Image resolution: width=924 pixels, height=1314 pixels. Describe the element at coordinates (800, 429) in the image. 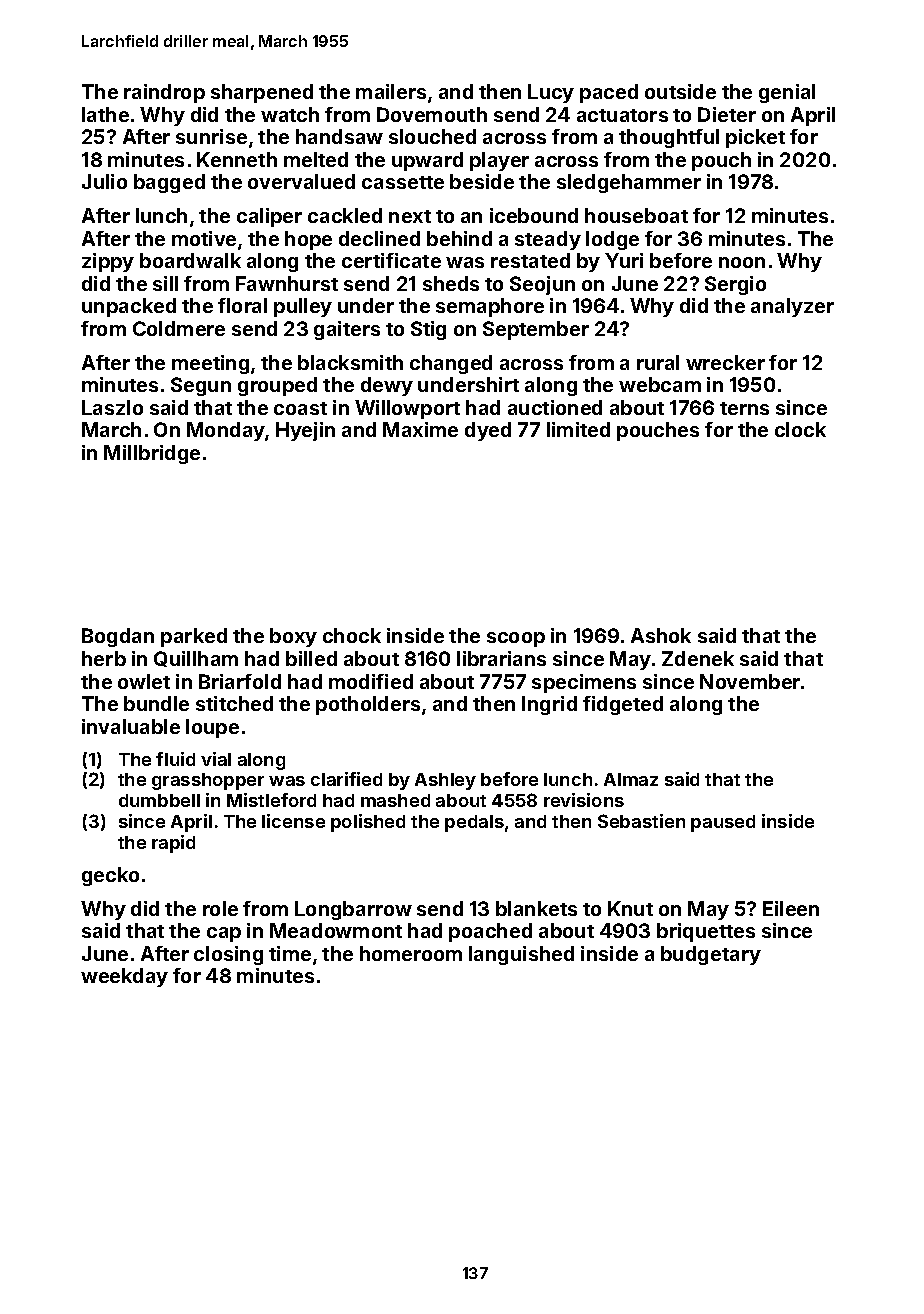

I see `clock` at that location.
